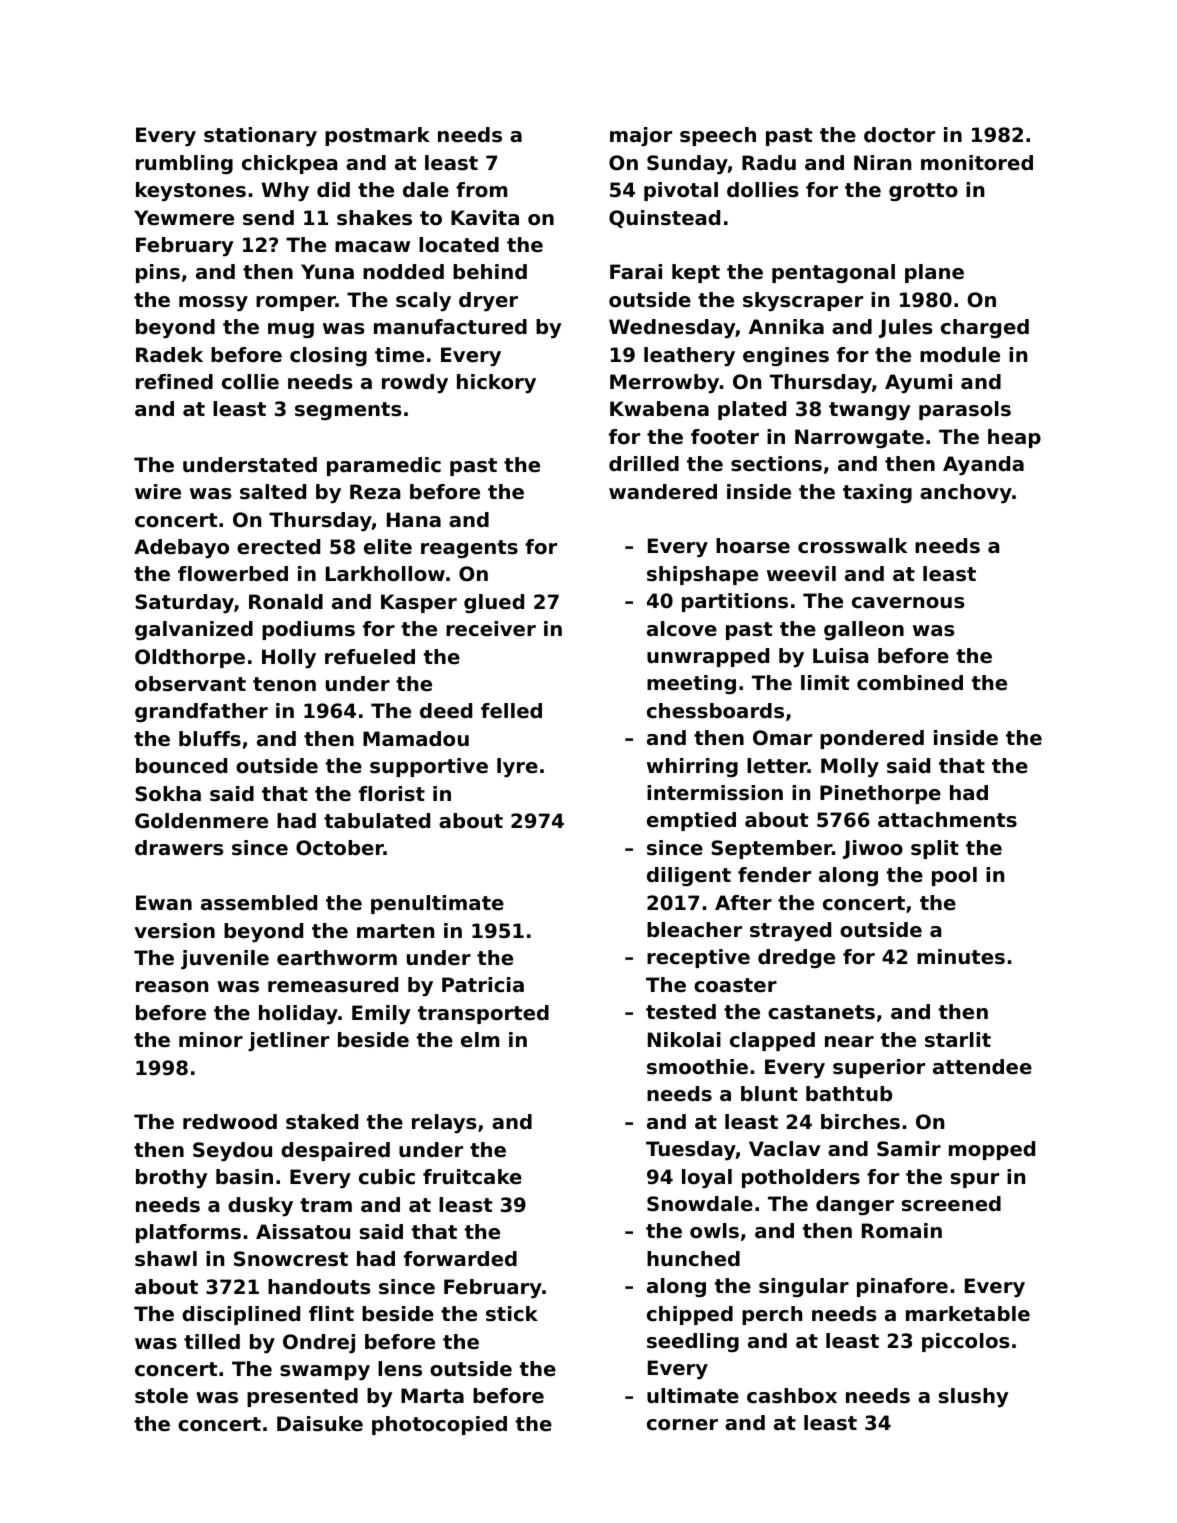 This screenshot has width=1177, height=1523. I want to click on lyre, so click(517, 768).
